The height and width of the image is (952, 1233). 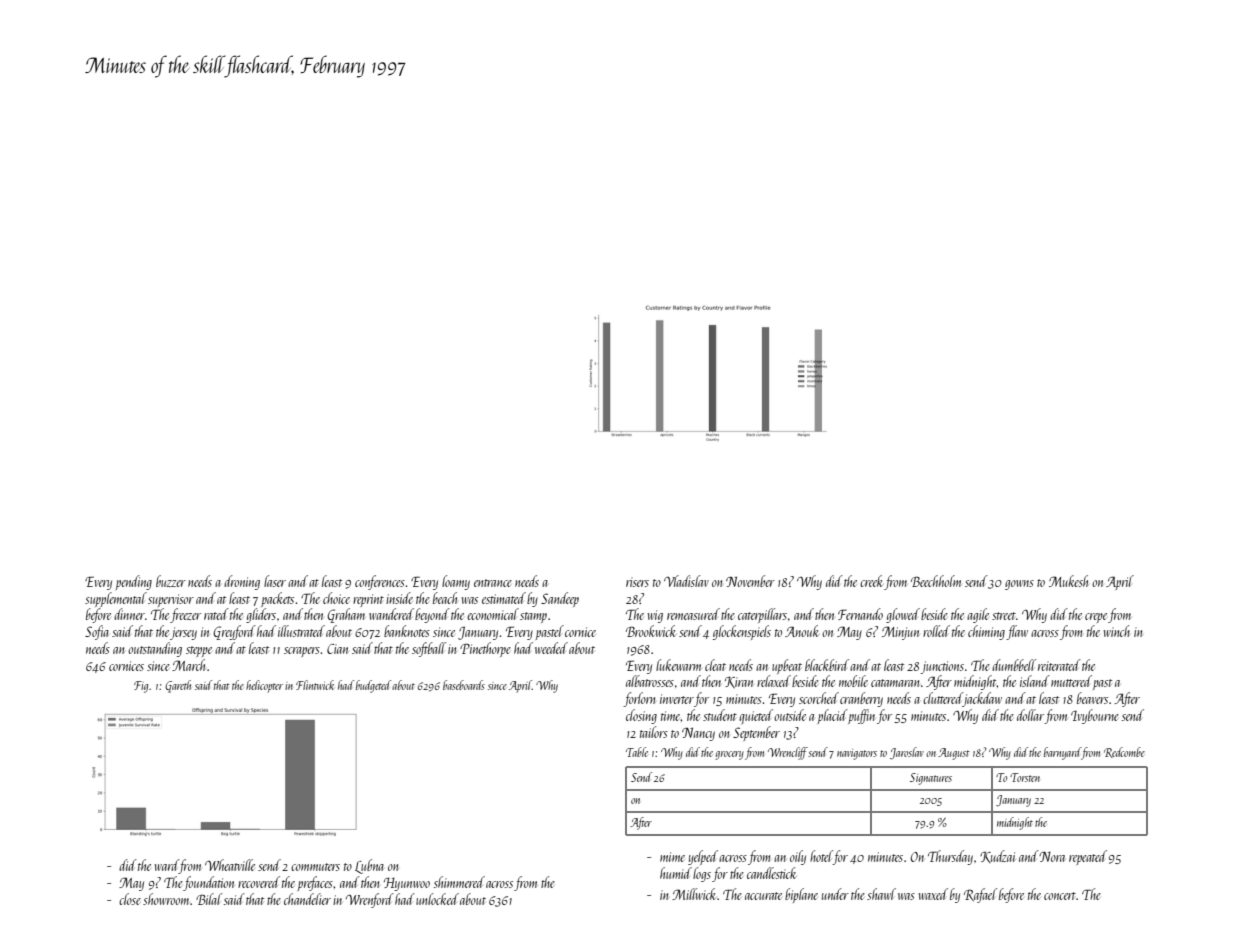 What do you see at coordinates (437, 899) in the image?
I see `unlocked` at bounding box center [437, 899].
